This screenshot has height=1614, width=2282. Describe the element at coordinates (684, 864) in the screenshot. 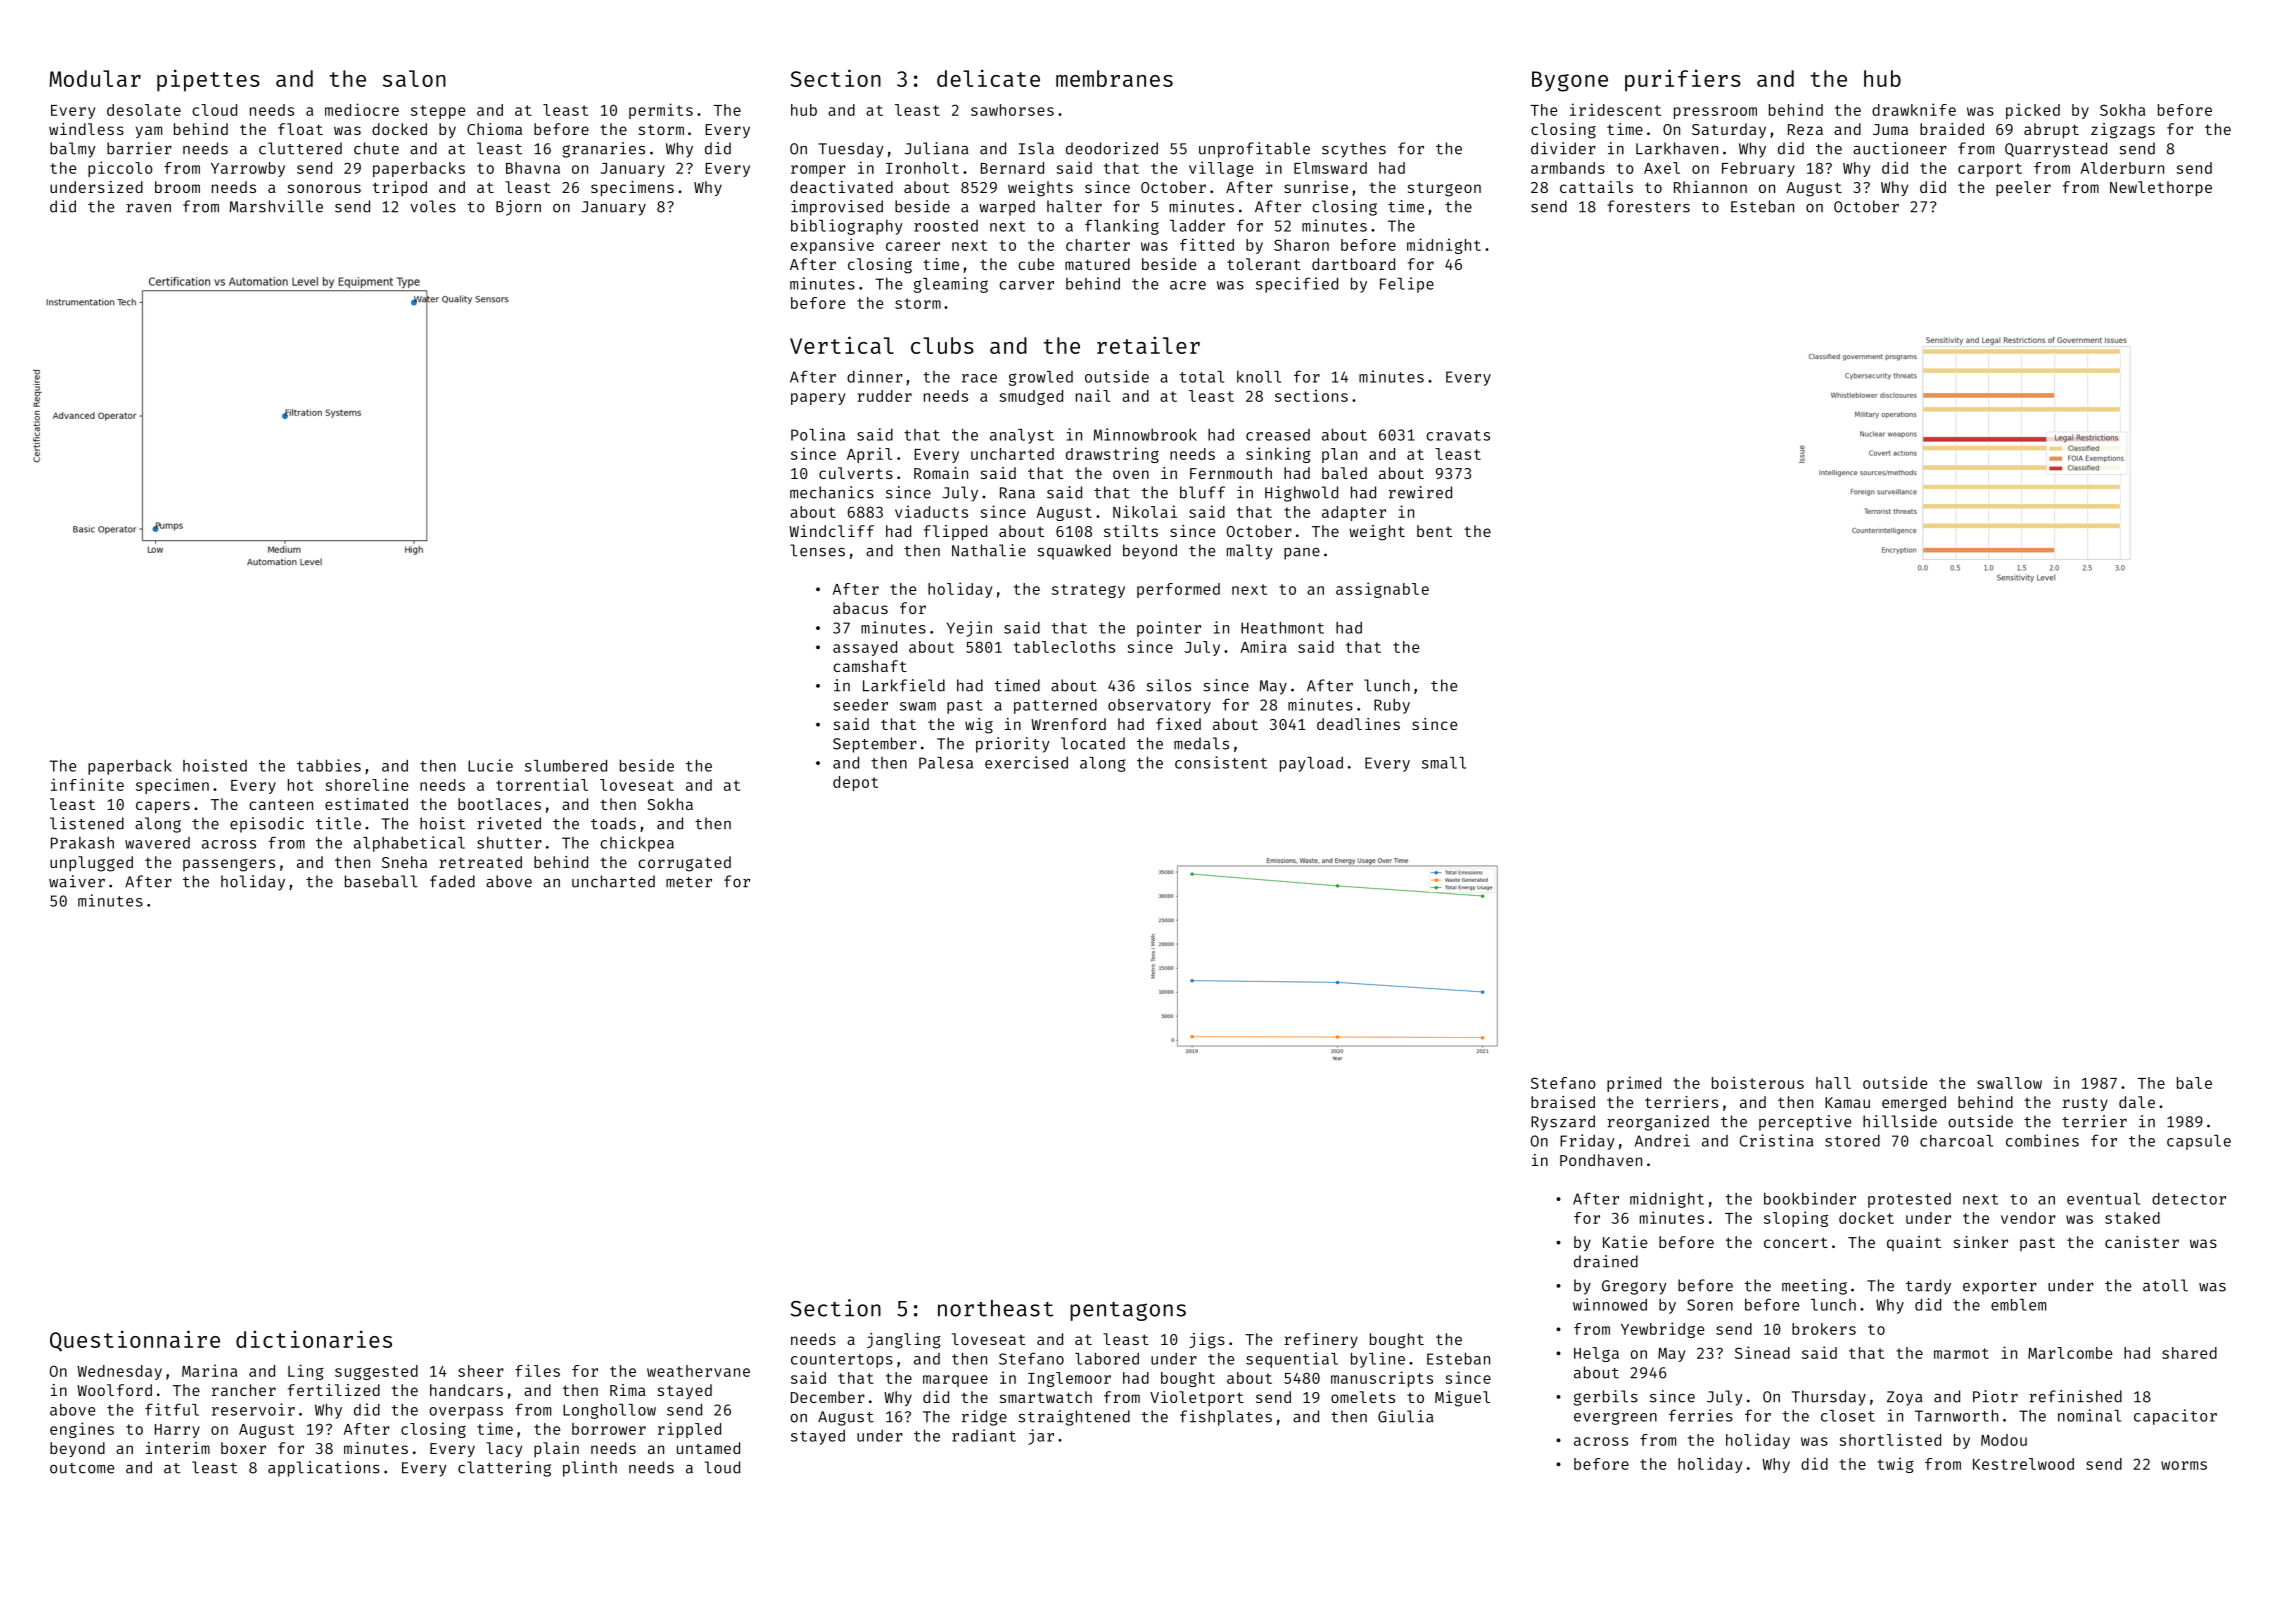

I see `corrugated` at that location.
